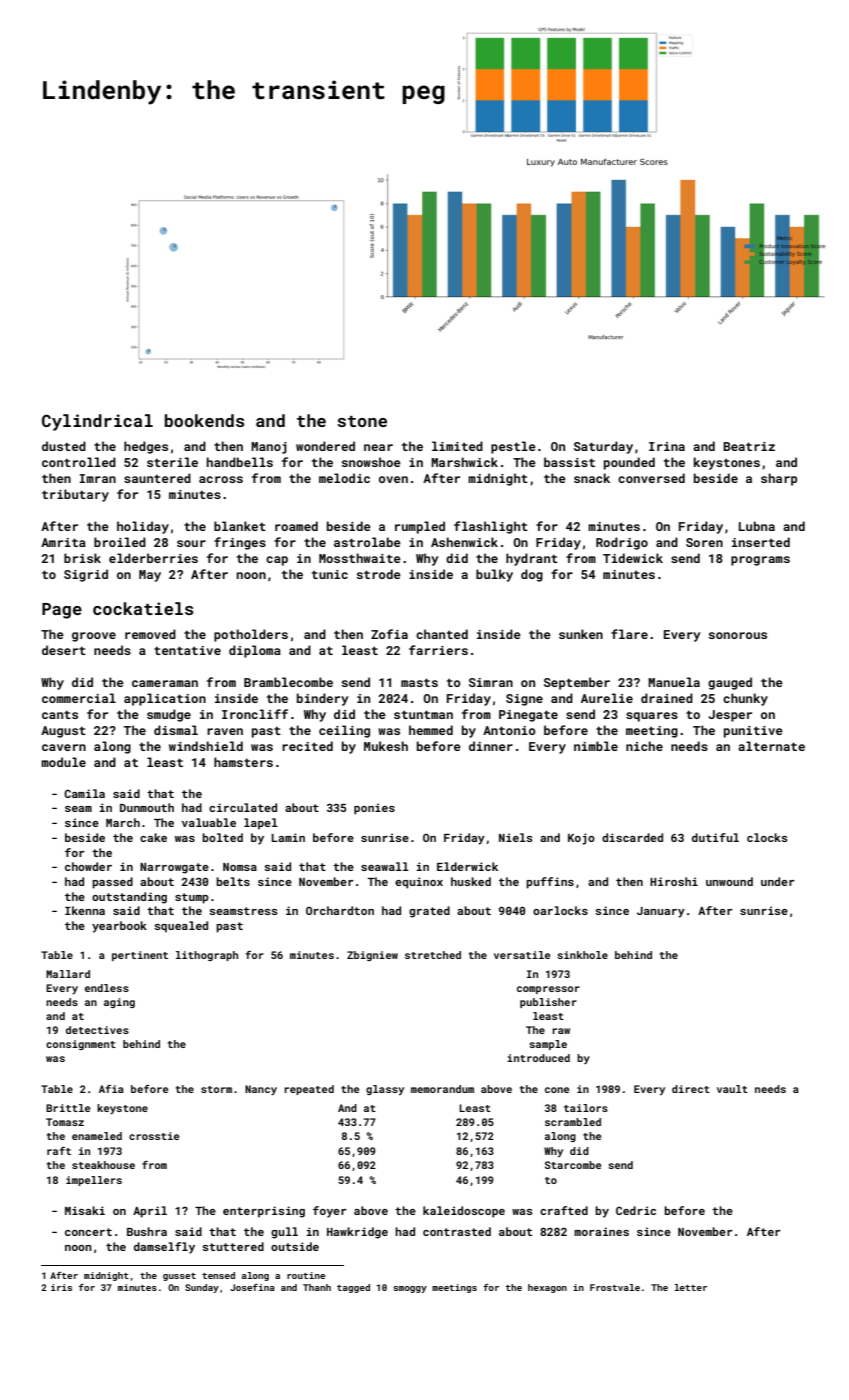  Describe the element at coordinates (307, 746) in the screenshot. I see `recited` at that location.
